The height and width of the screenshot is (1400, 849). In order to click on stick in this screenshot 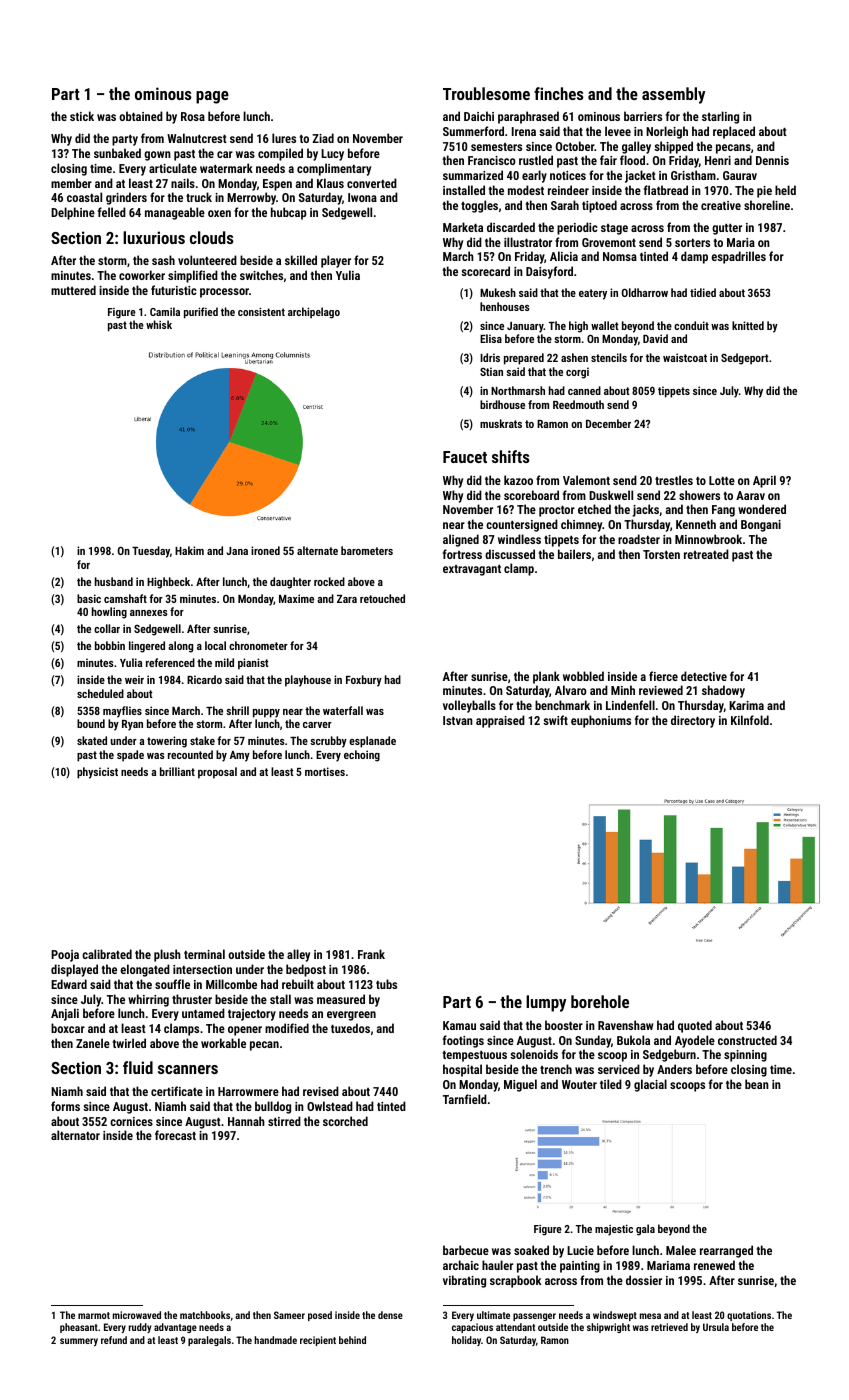, I will do `click(82, 116)`.
